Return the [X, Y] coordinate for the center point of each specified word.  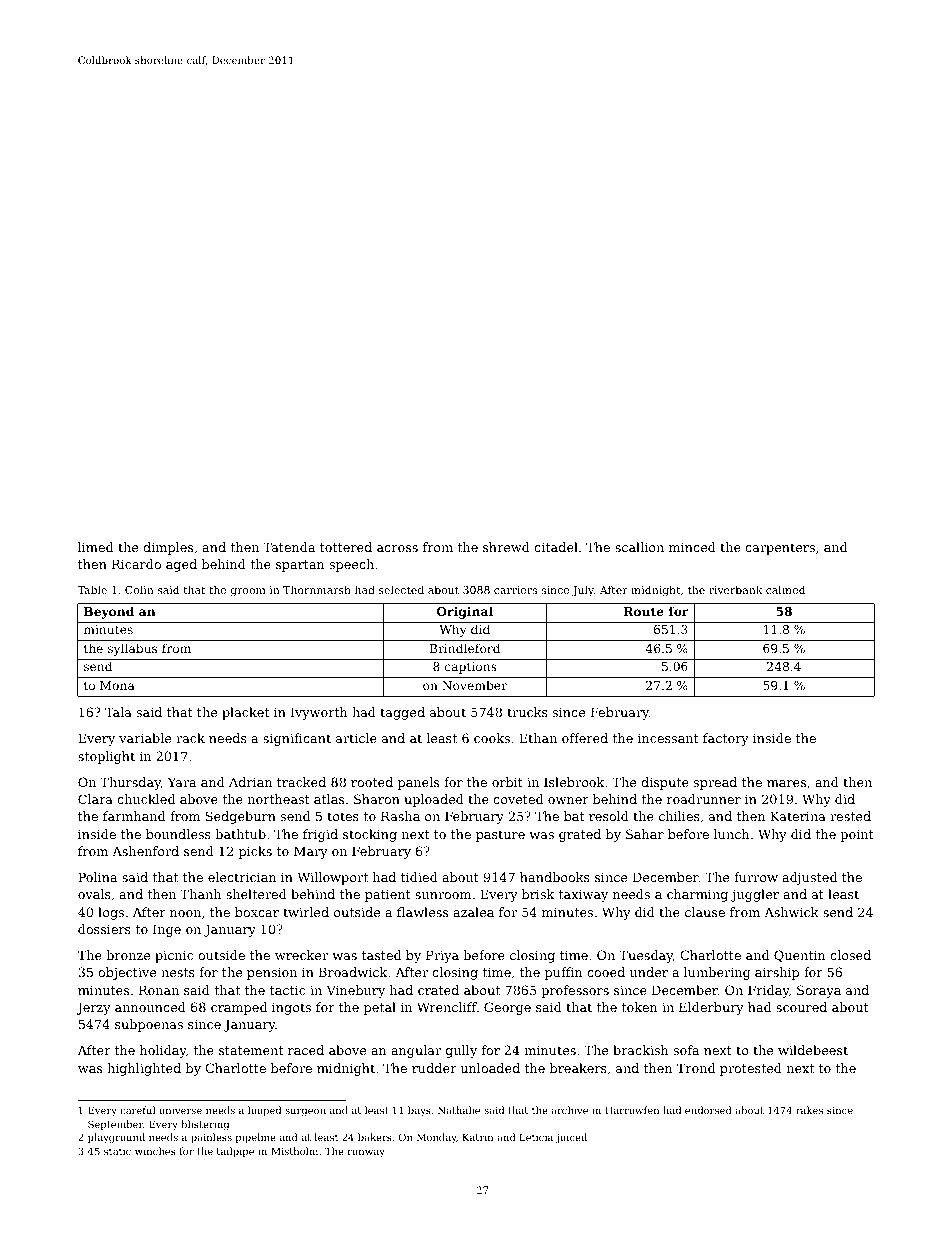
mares [786, 783]
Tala [118, 712]
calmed [785, 589]
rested [850, 816]
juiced [571, 1138]
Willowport [332, 878]
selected [401, 589]
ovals [94, 894]
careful [137, 1110]
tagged [402, 713]
